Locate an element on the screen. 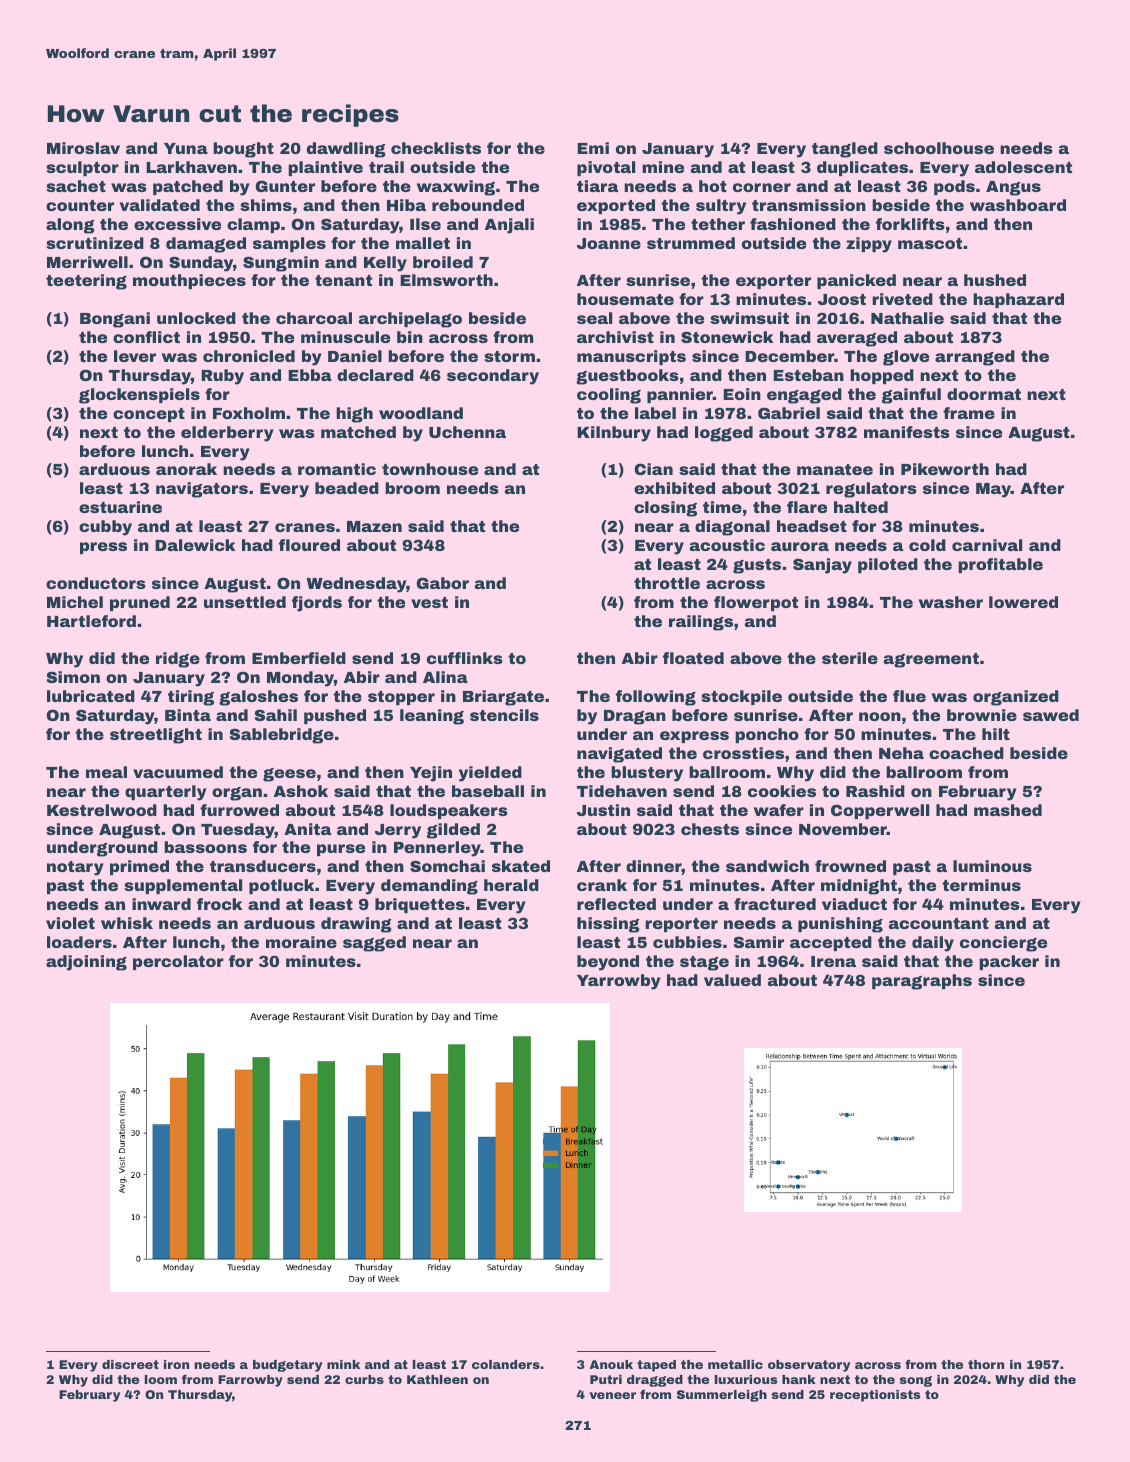 This screenshot has width=1130, height=1462. thorn is located at coordinates (986, 1364).
